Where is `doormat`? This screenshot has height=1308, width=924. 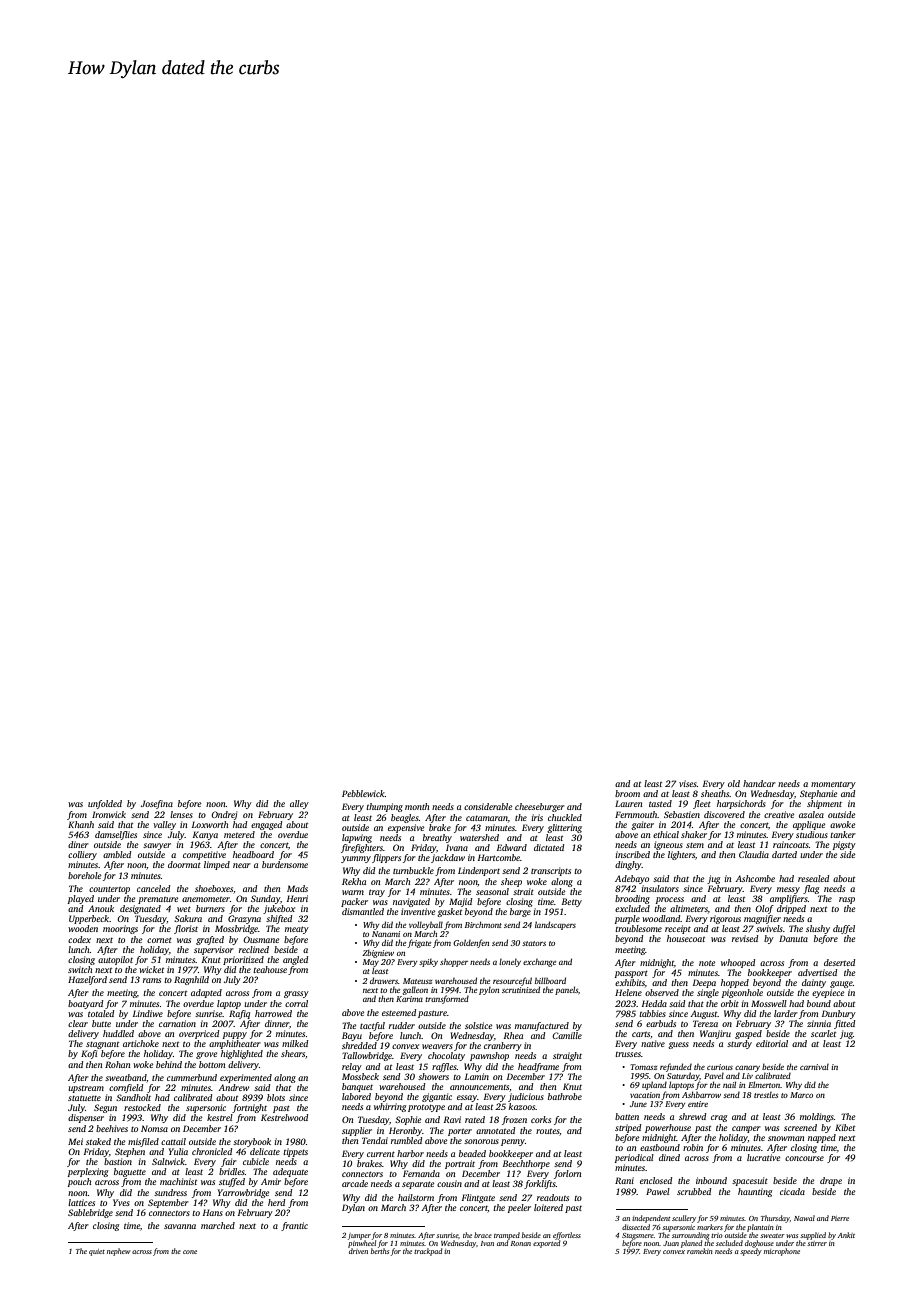 doormat is located at coordinates (184, 864).
